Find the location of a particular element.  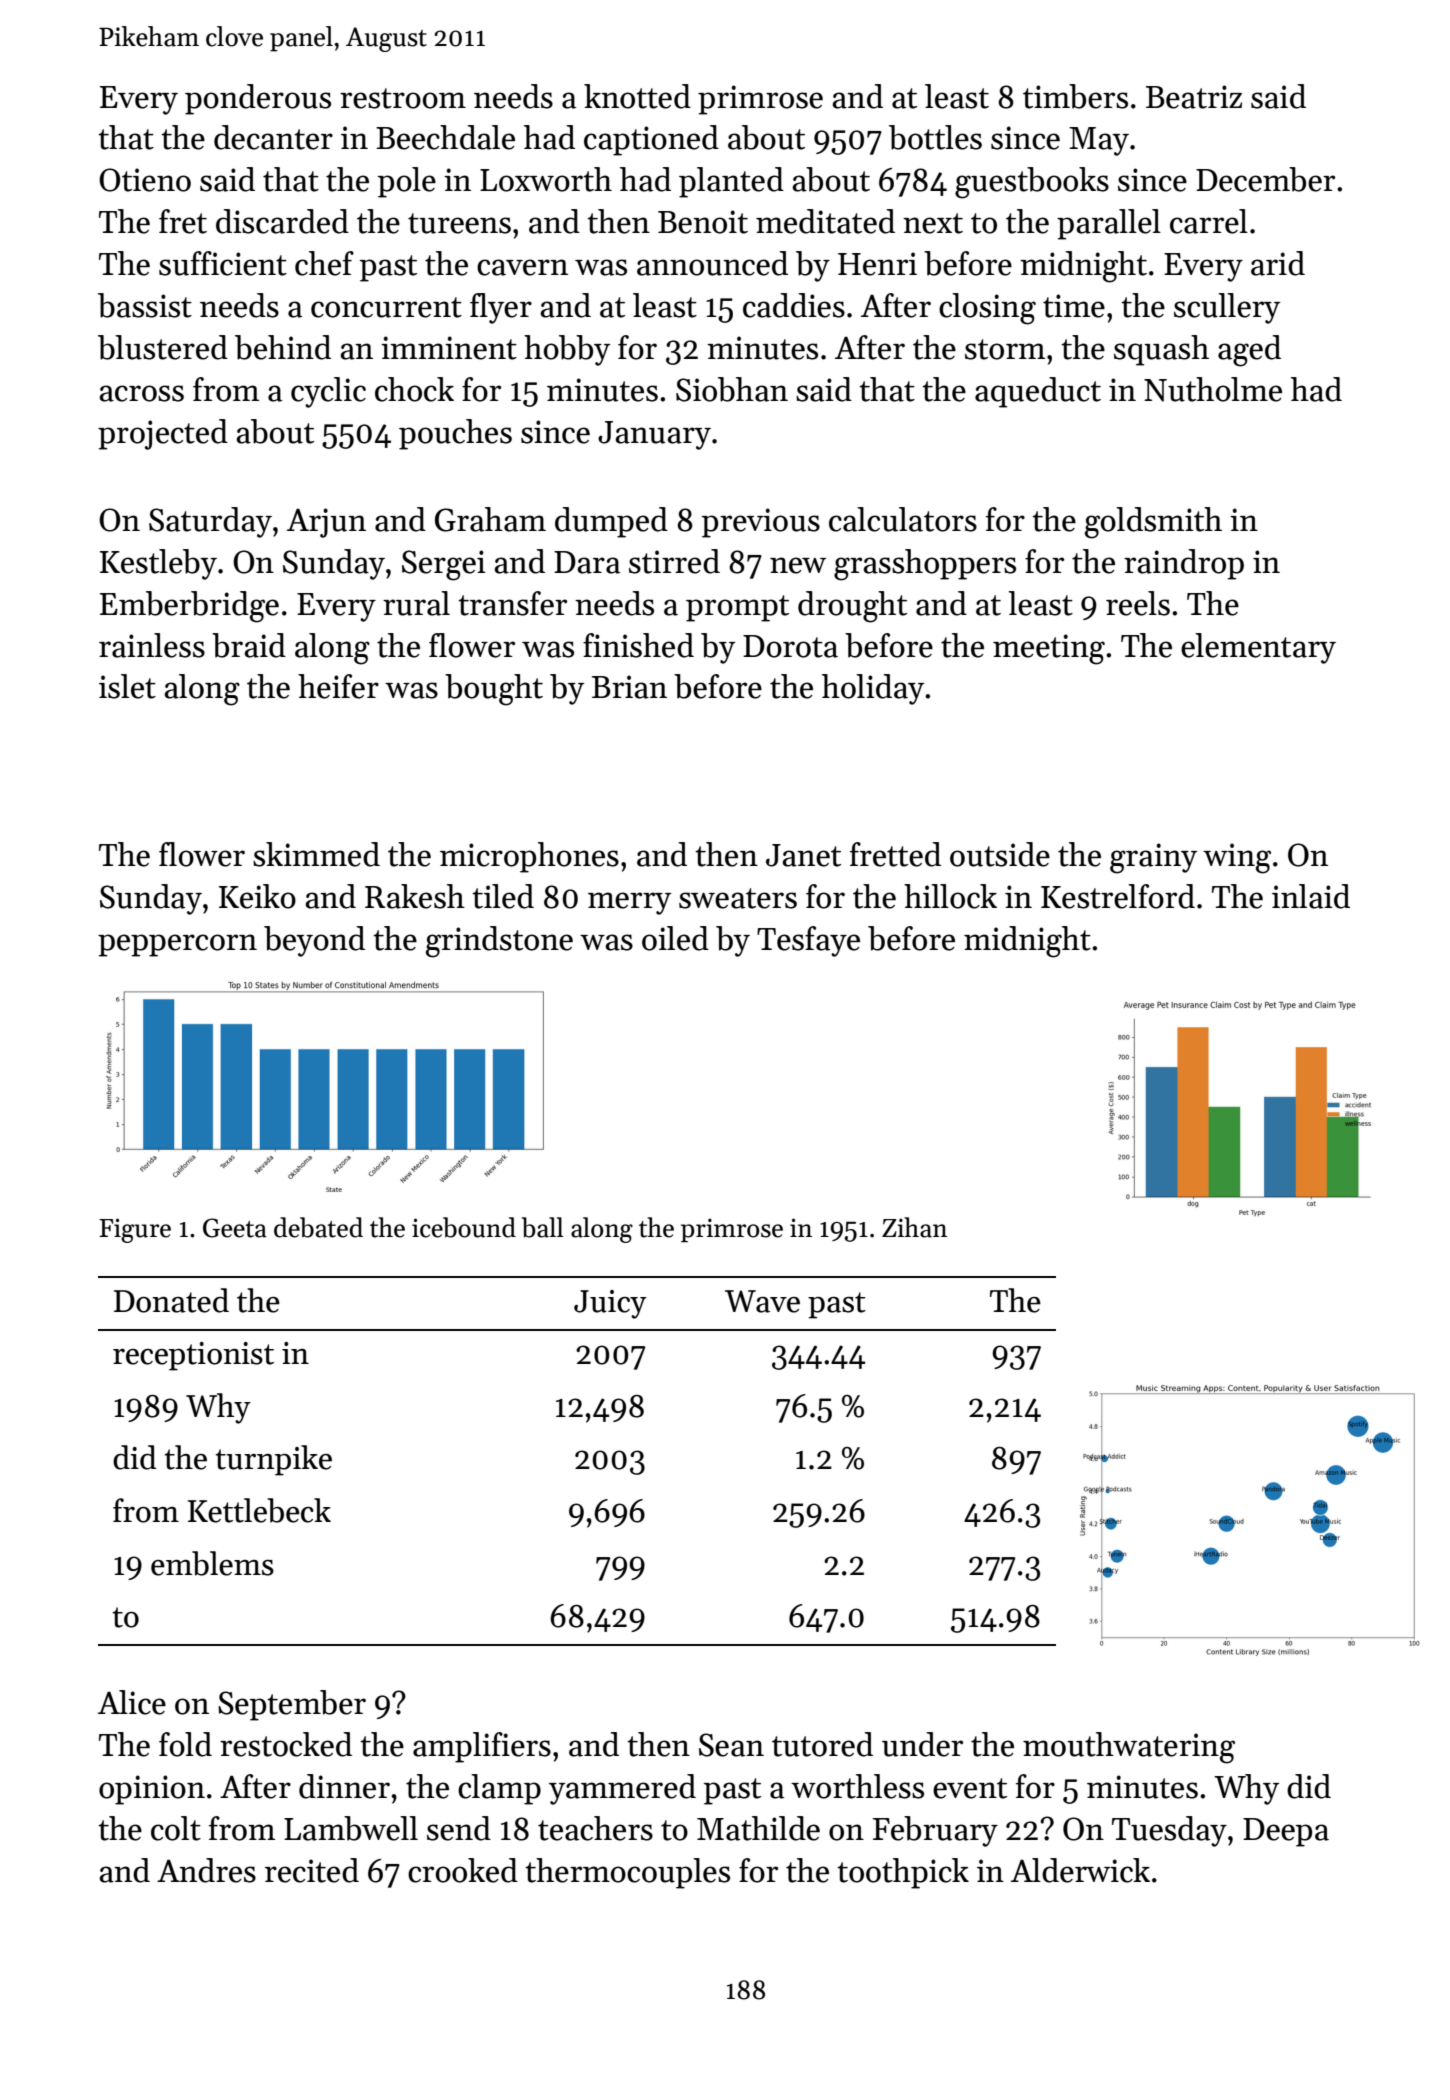

inlaid is located at coordinates (1311, 896).
